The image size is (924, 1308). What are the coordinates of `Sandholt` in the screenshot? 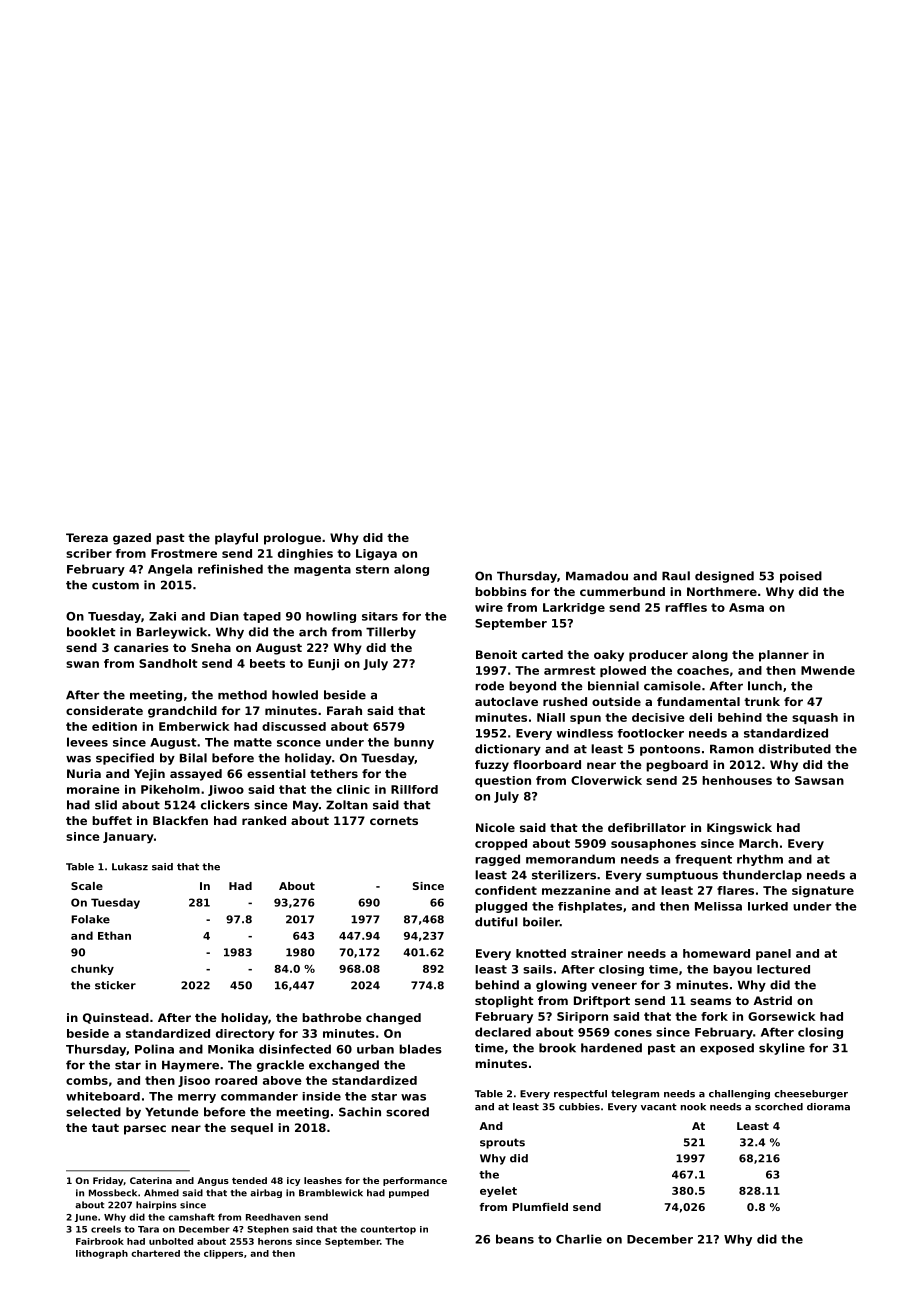 It's located at (168, 663).
